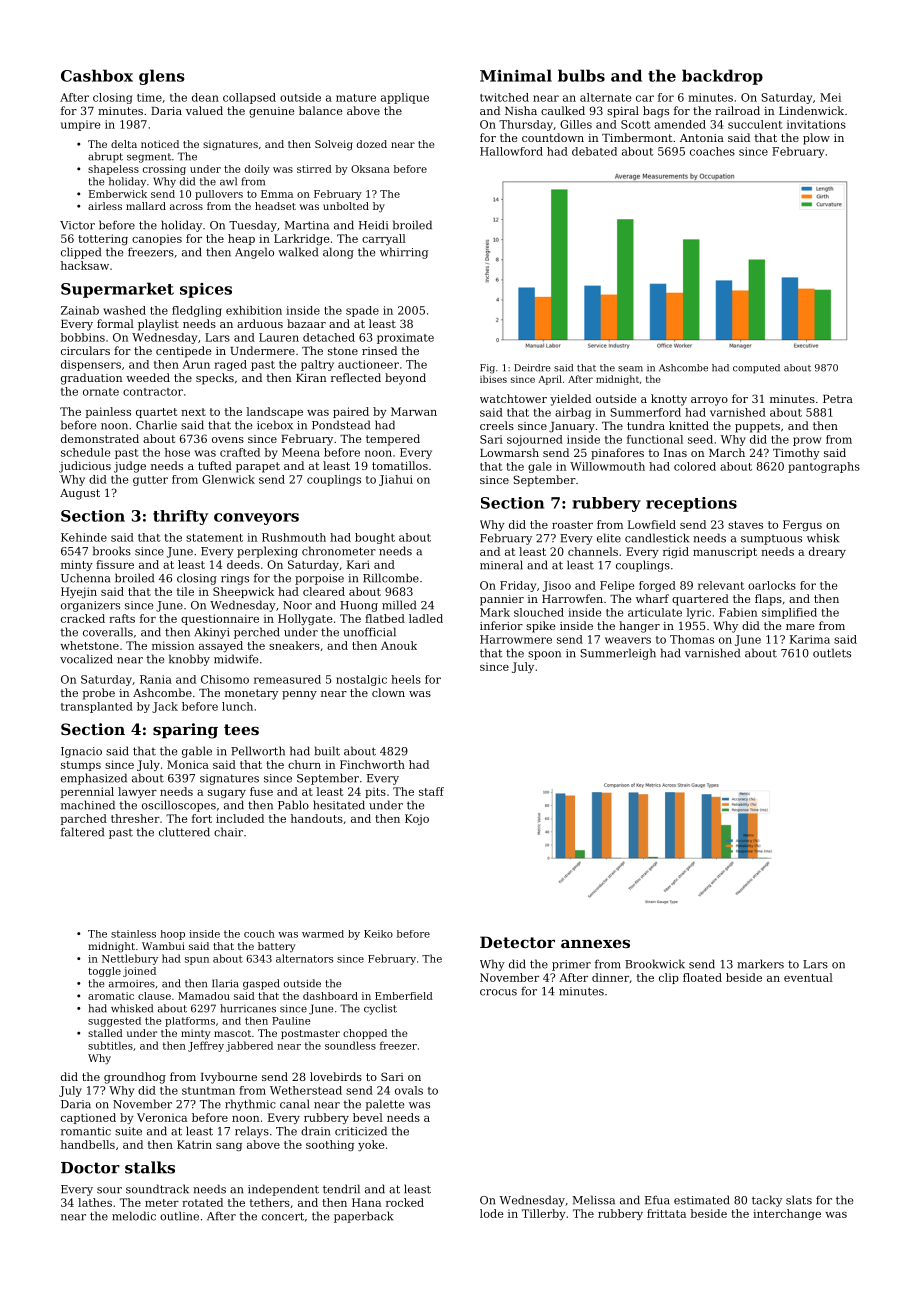 This page has height=1308, width=924. What do you see at coordinates (800, 627) in the page?
I see `mare` at bounding box center [800, 627].
